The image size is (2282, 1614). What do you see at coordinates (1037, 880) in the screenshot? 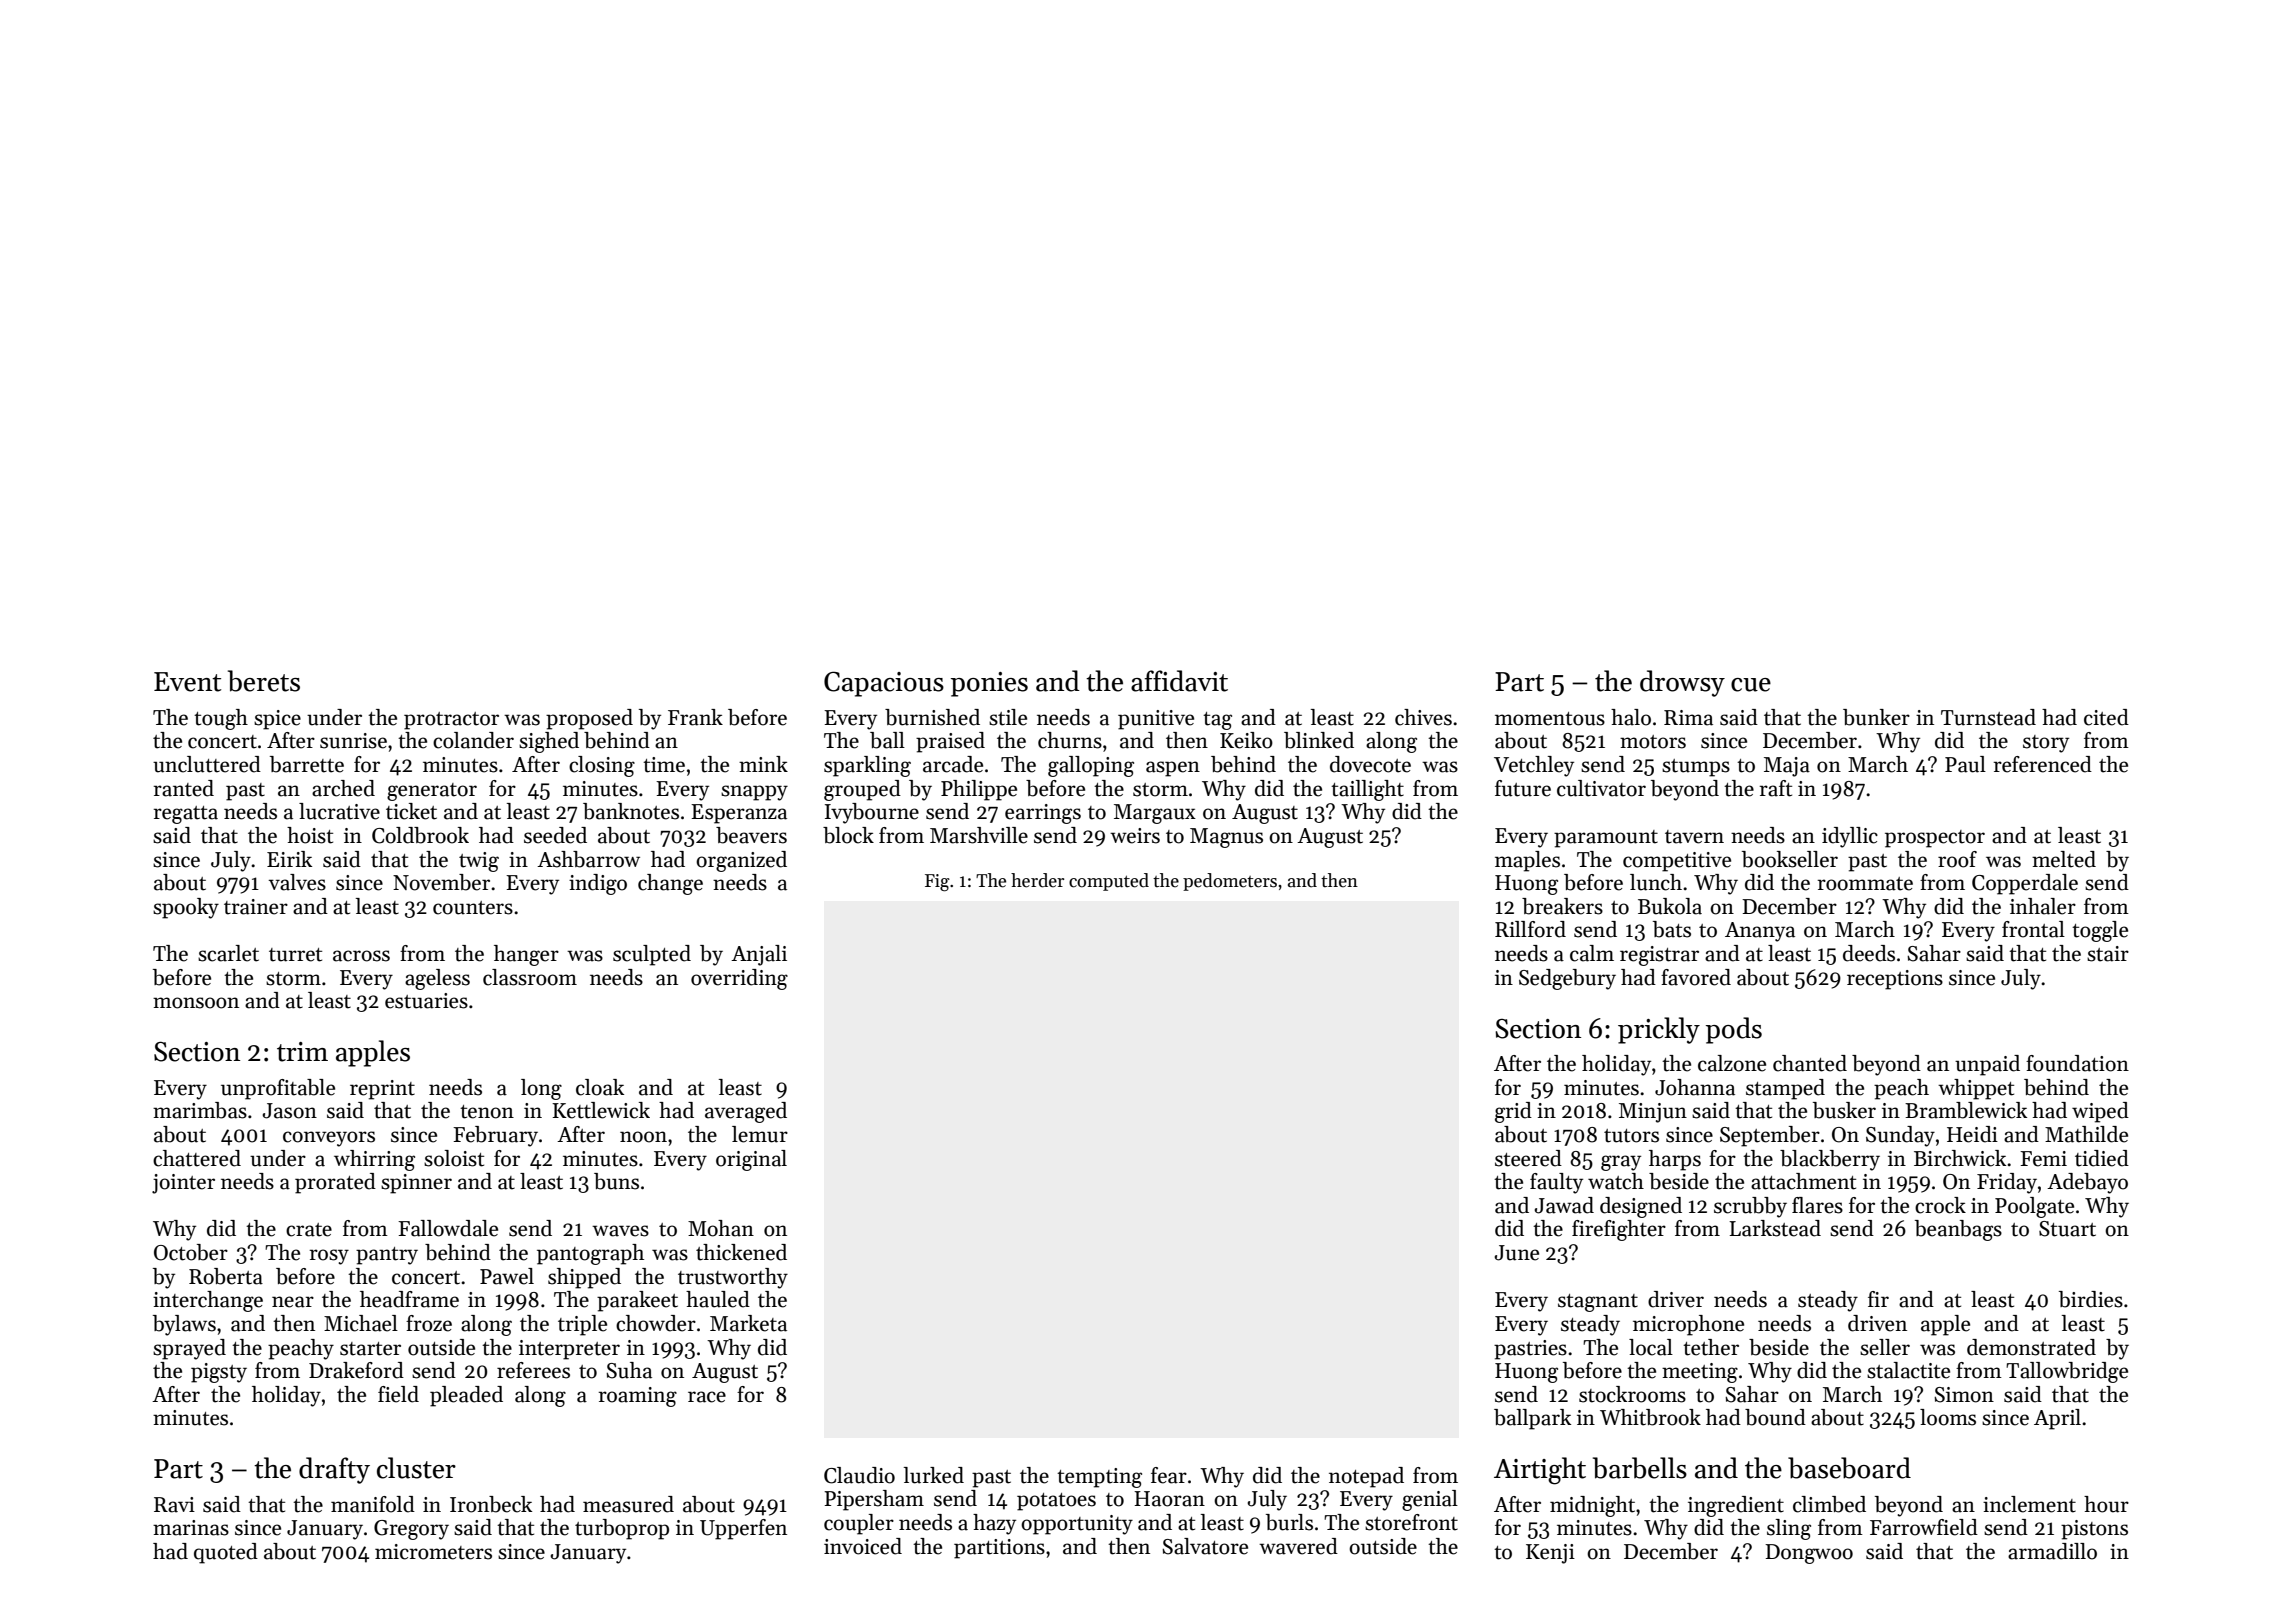
I see `herder` at bounding box center [1037, 880].
